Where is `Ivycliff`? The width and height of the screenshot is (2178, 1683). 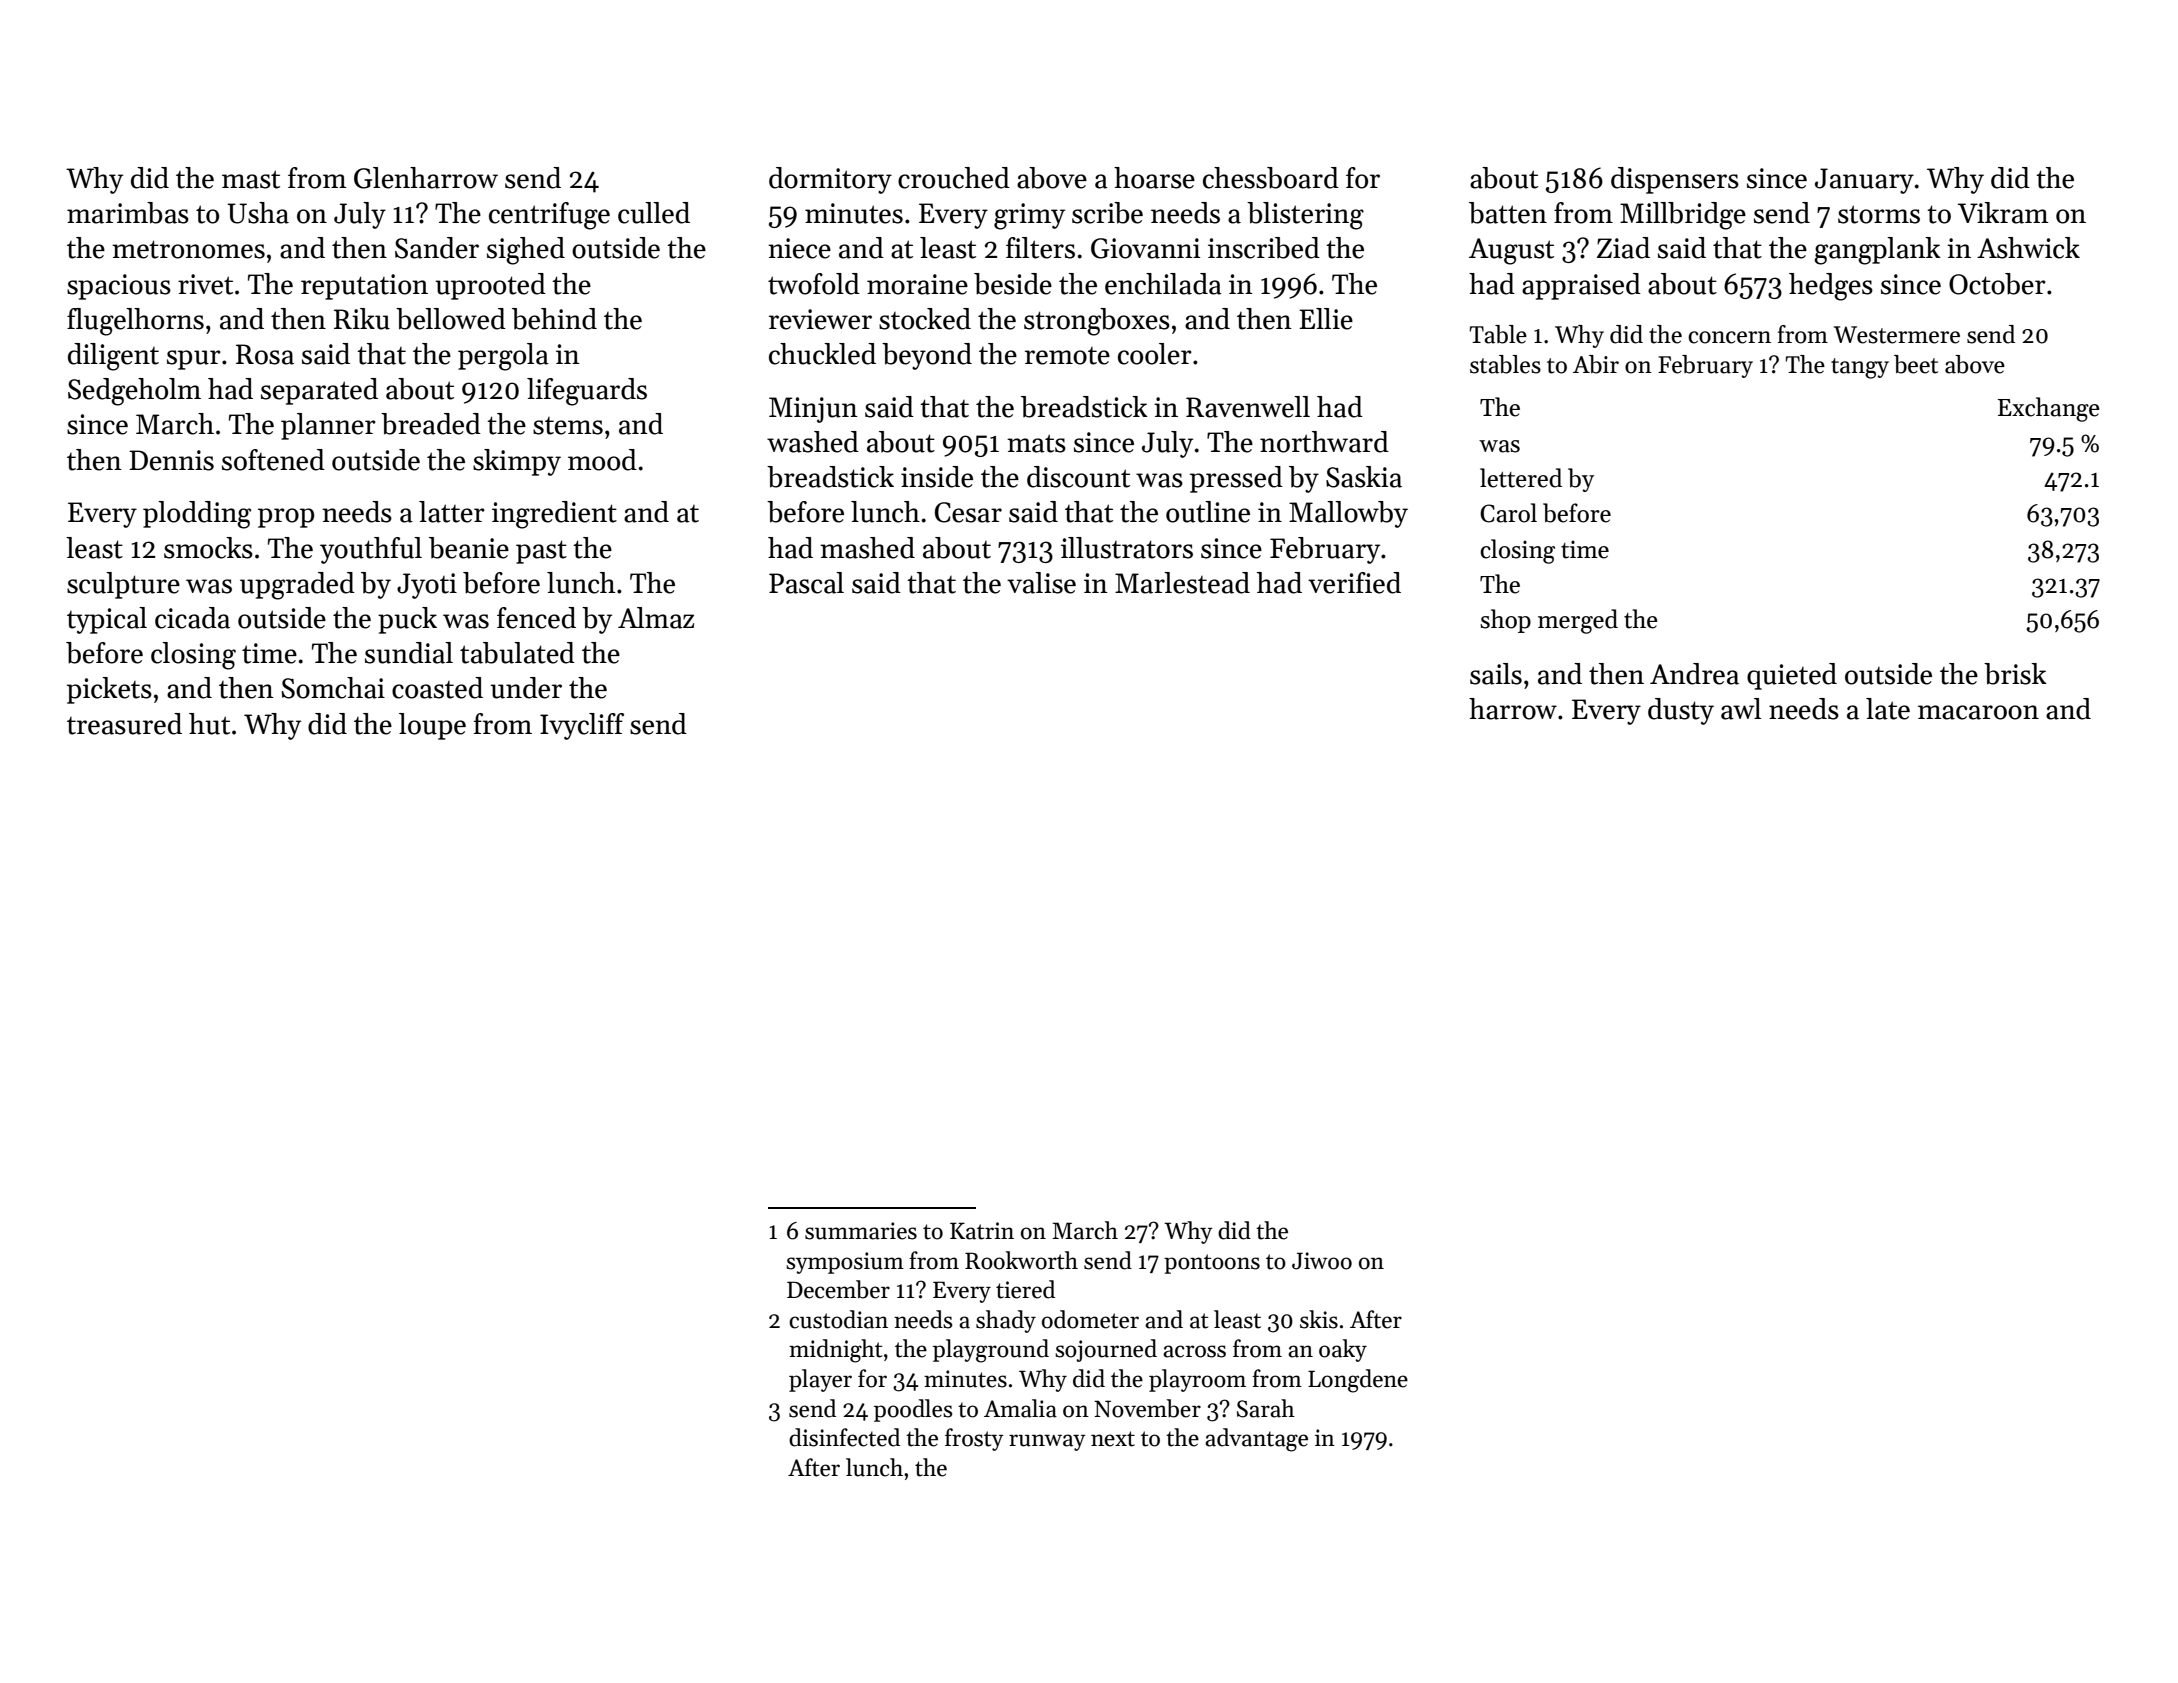
Ivycliff is located at coordinates (582, 726).
